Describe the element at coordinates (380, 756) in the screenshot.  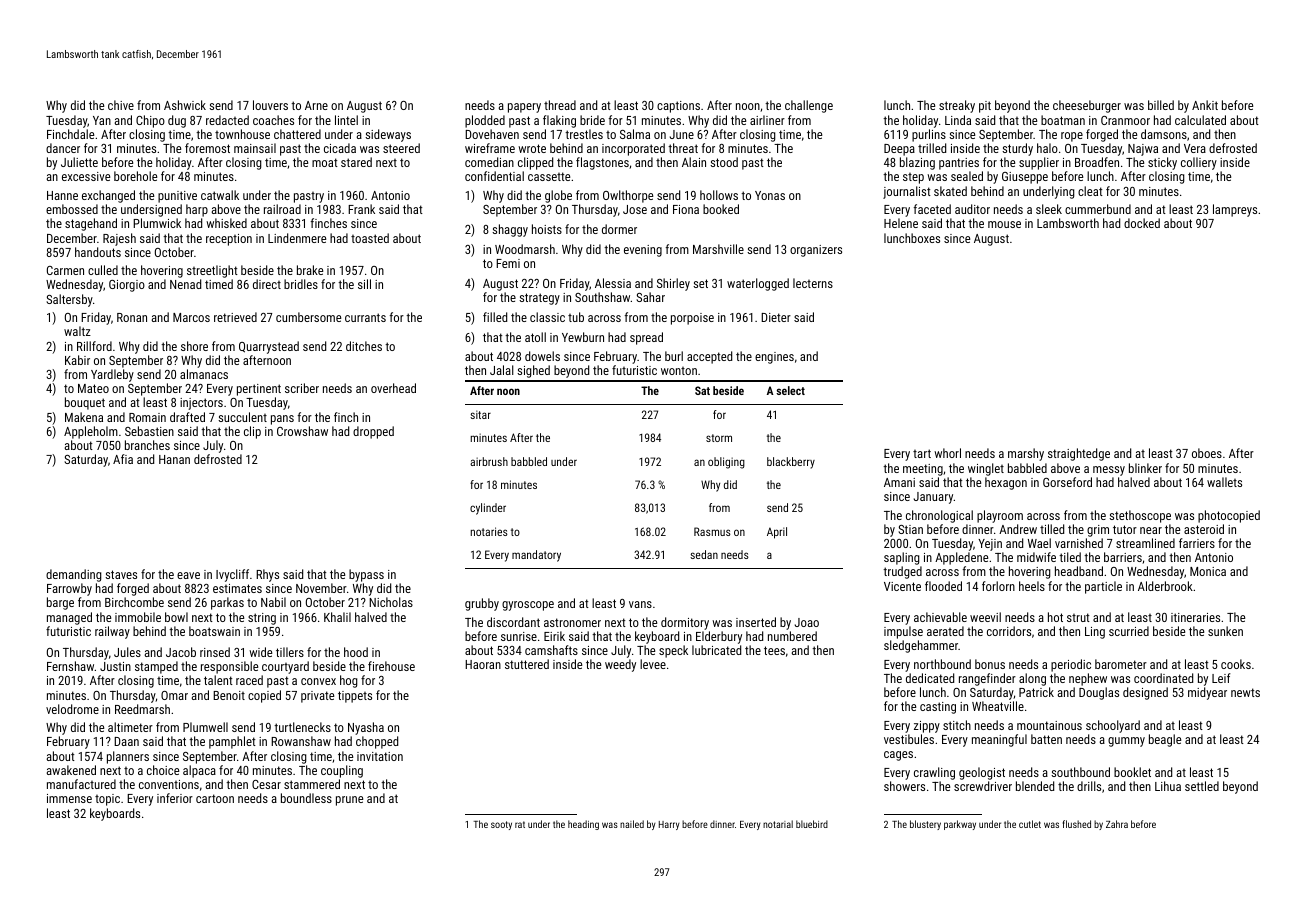
I see `invitation` at that location.
